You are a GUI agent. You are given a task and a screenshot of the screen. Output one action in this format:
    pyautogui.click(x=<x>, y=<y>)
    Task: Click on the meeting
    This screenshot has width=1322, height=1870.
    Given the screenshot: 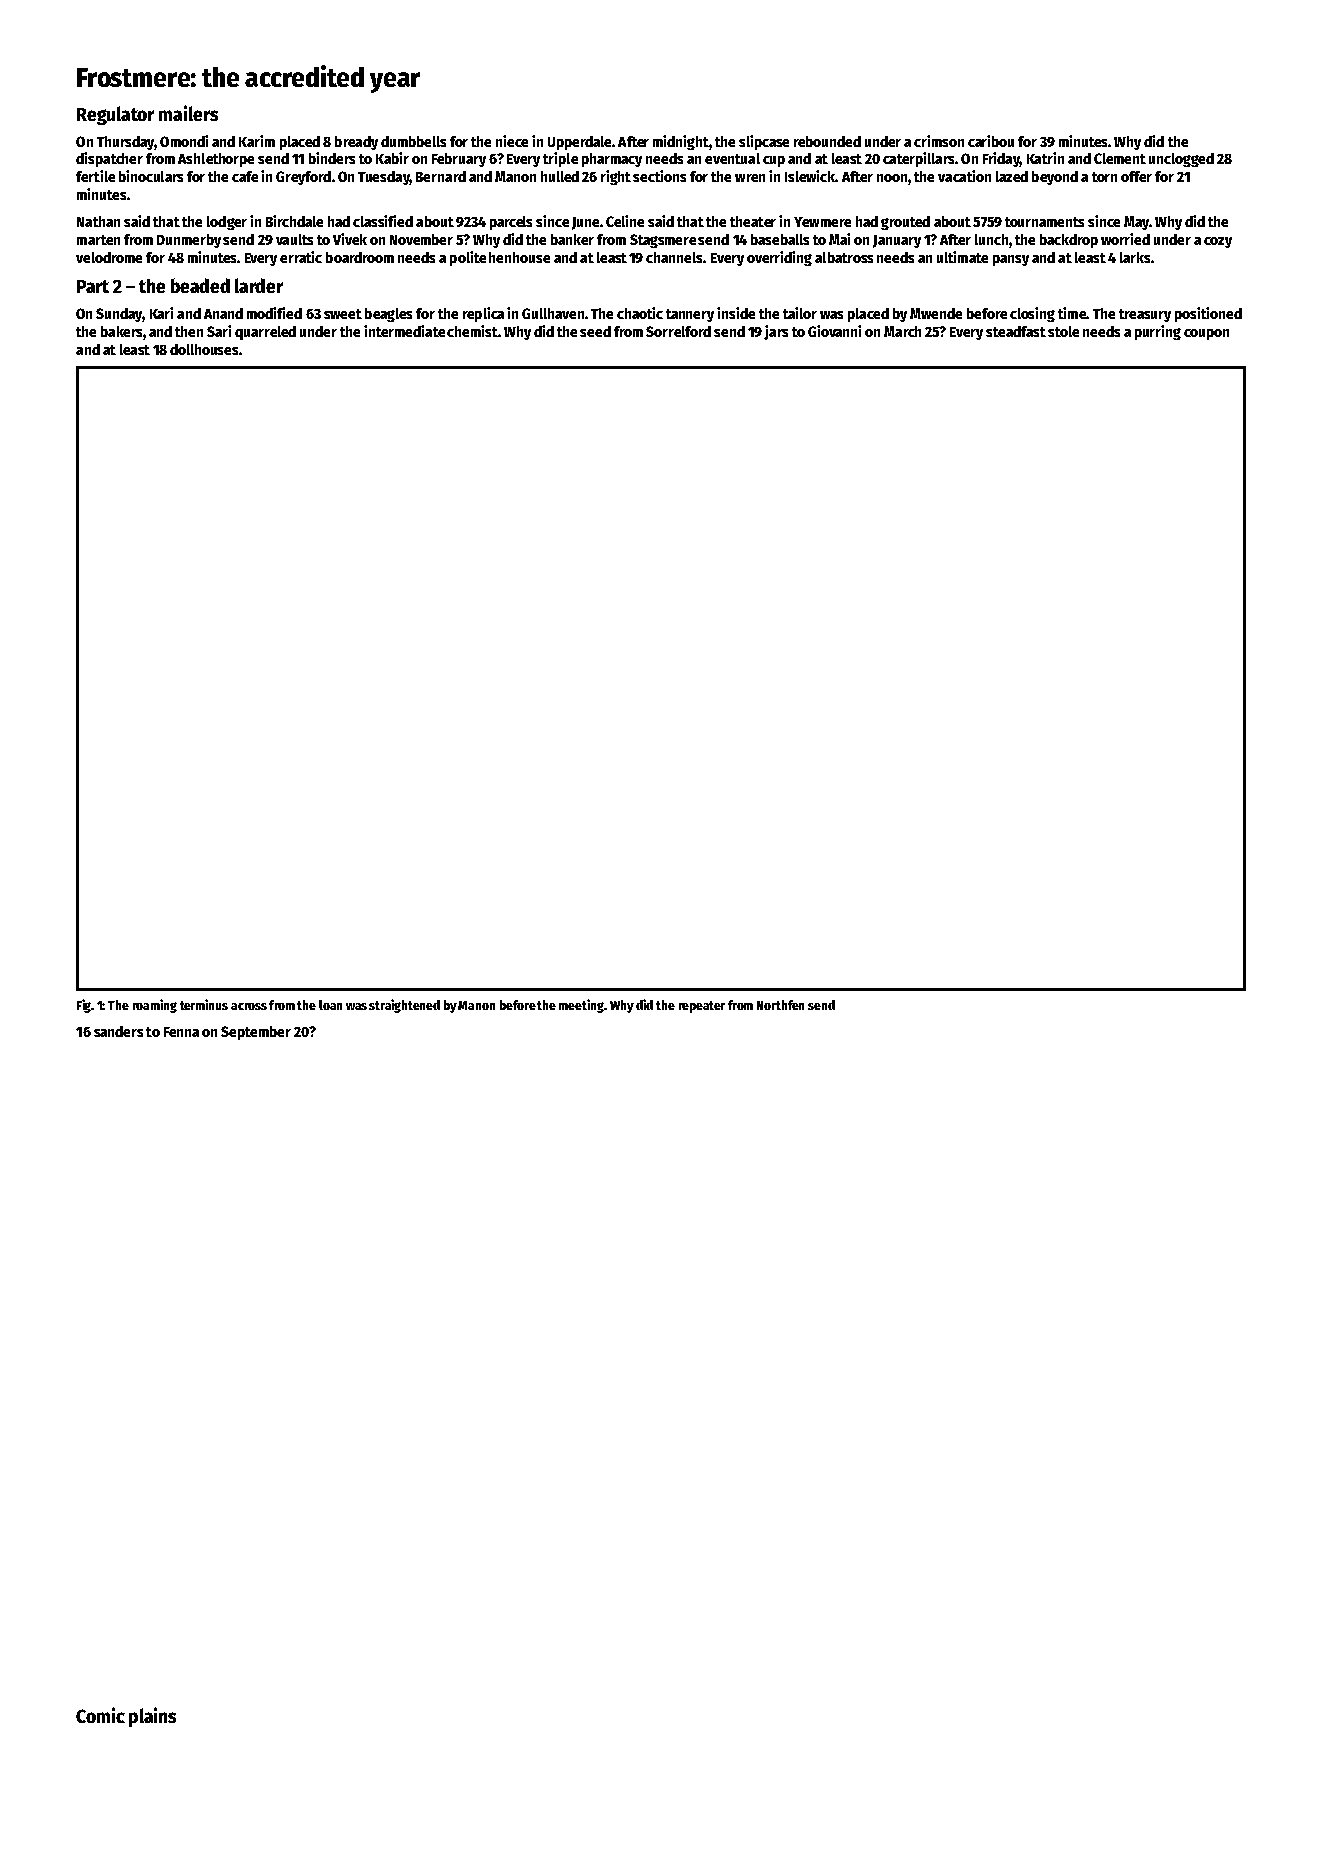 What is the action you would take?
    pyautogui.click(x=581, y=1006)
